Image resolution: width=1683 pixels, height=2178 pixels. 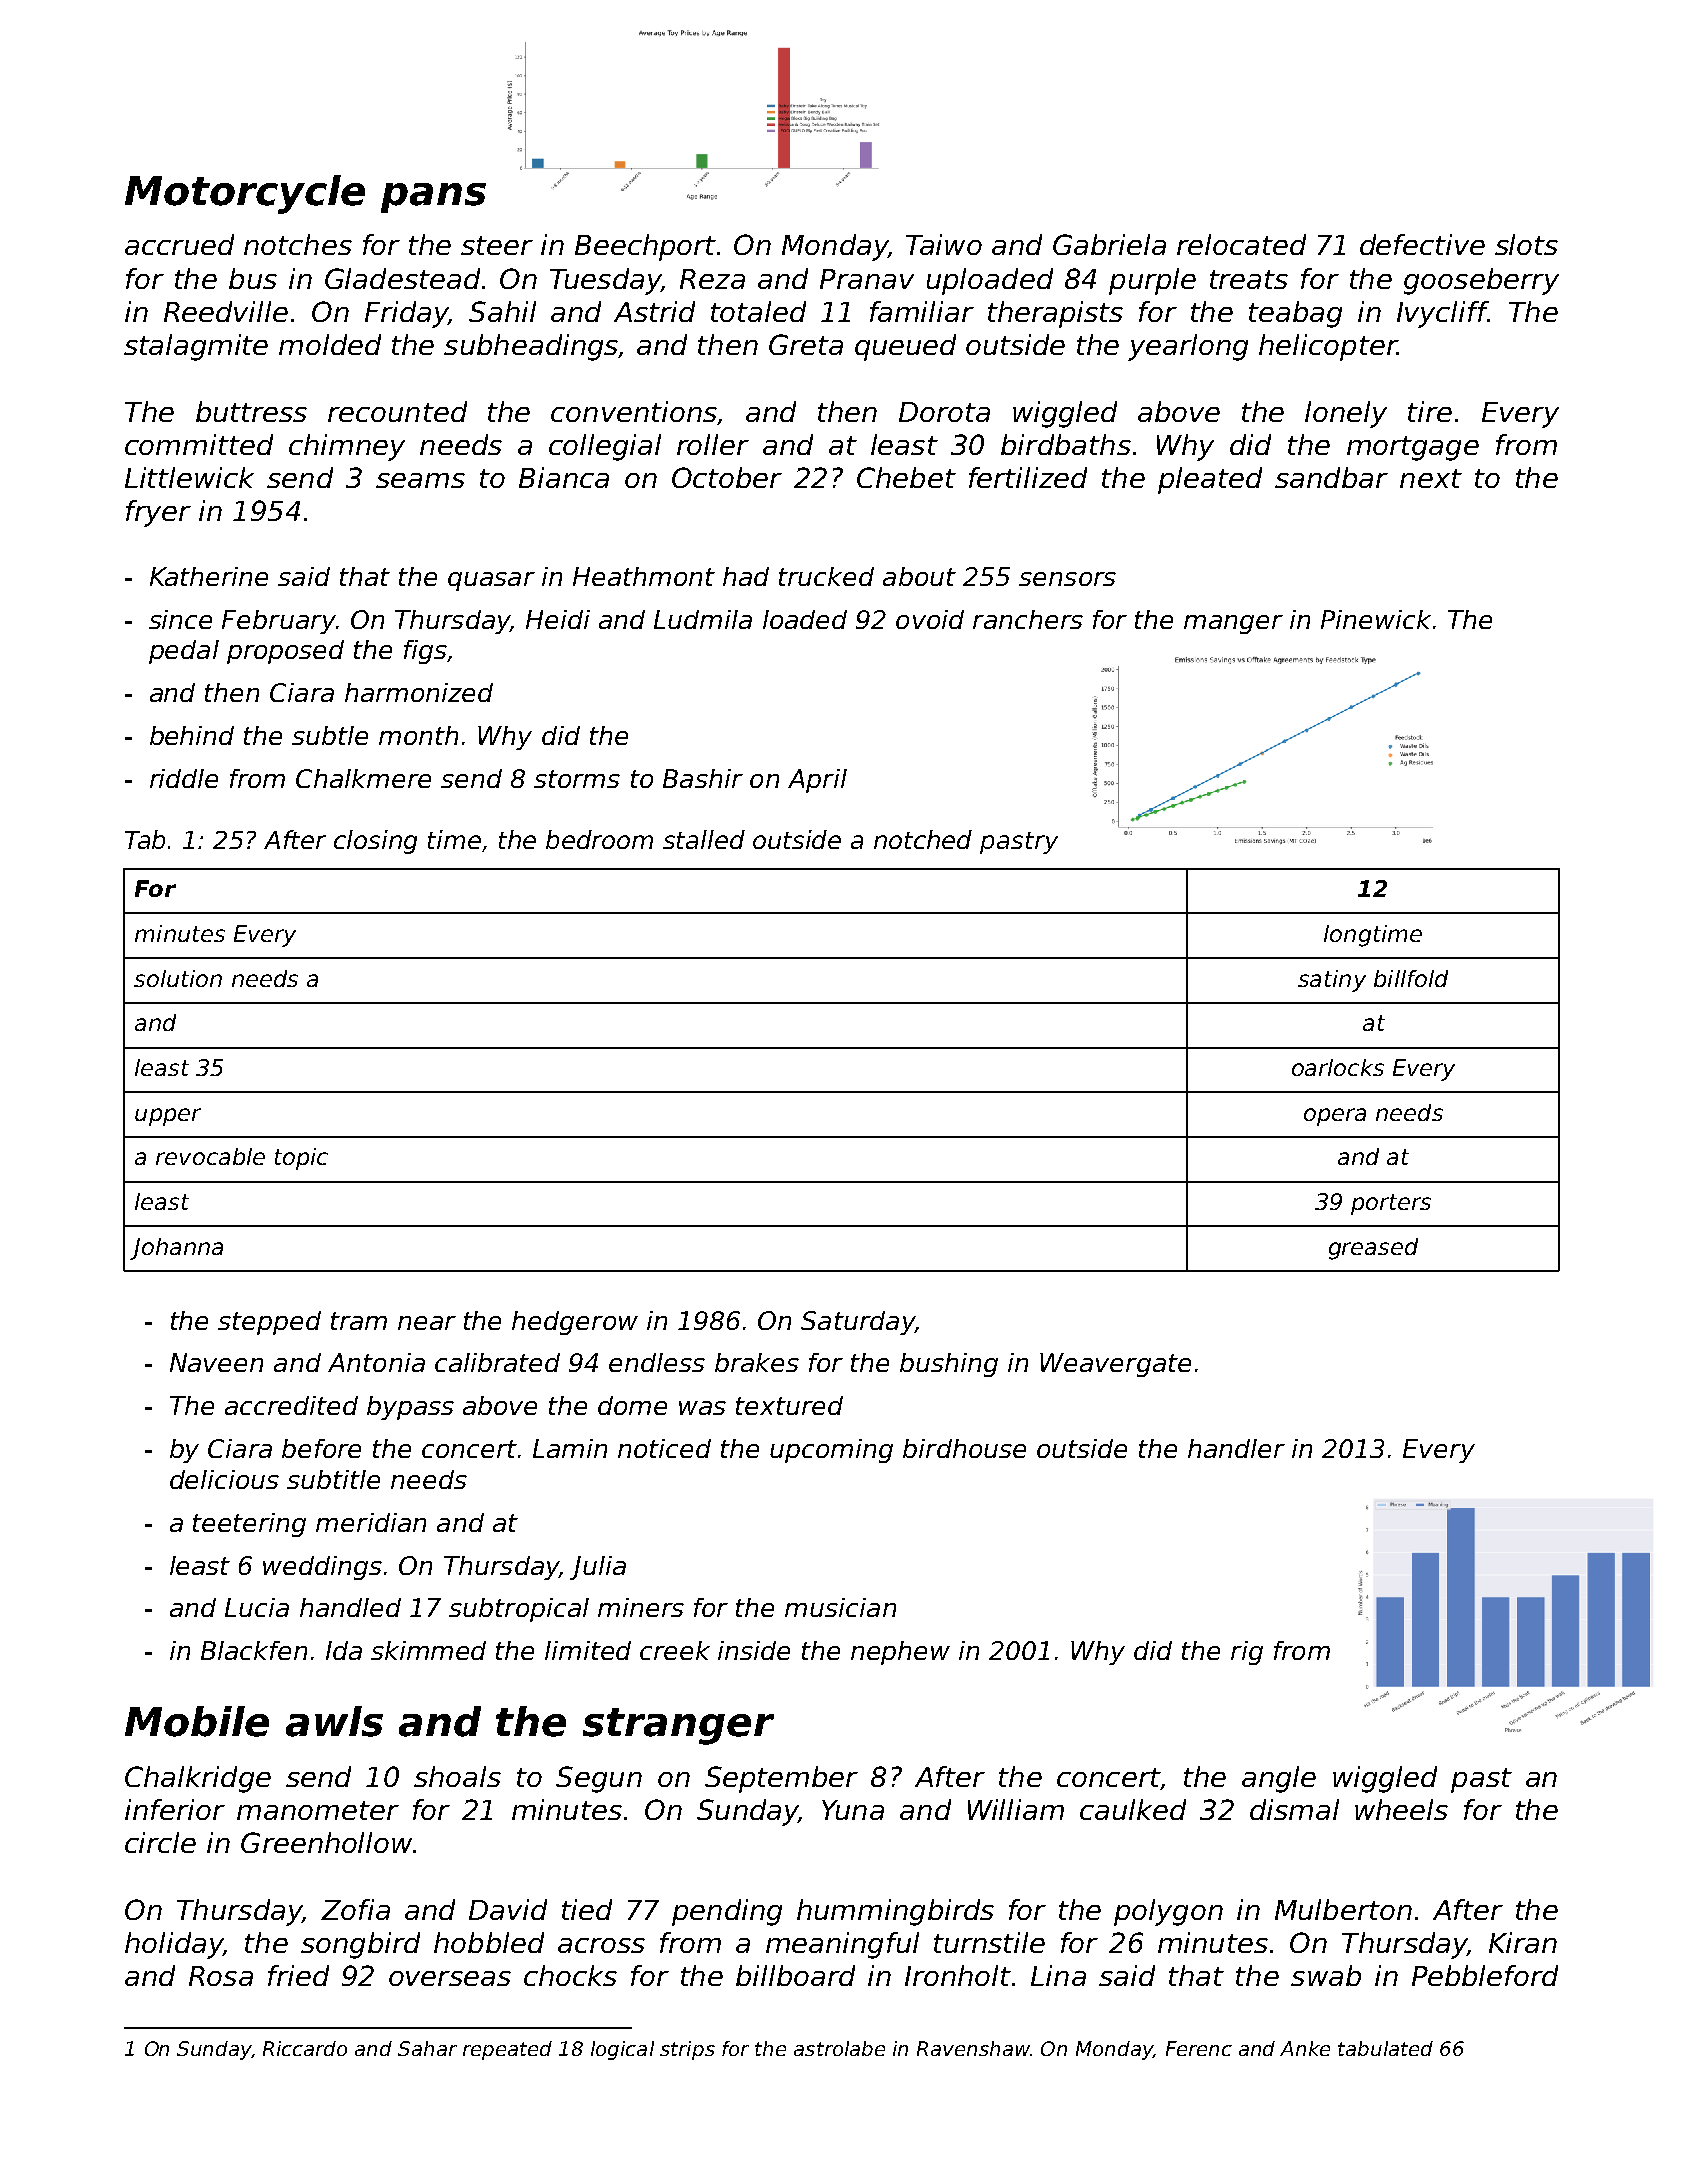 I want to click on Ravenshaw, so click(x=973, y=2048).
